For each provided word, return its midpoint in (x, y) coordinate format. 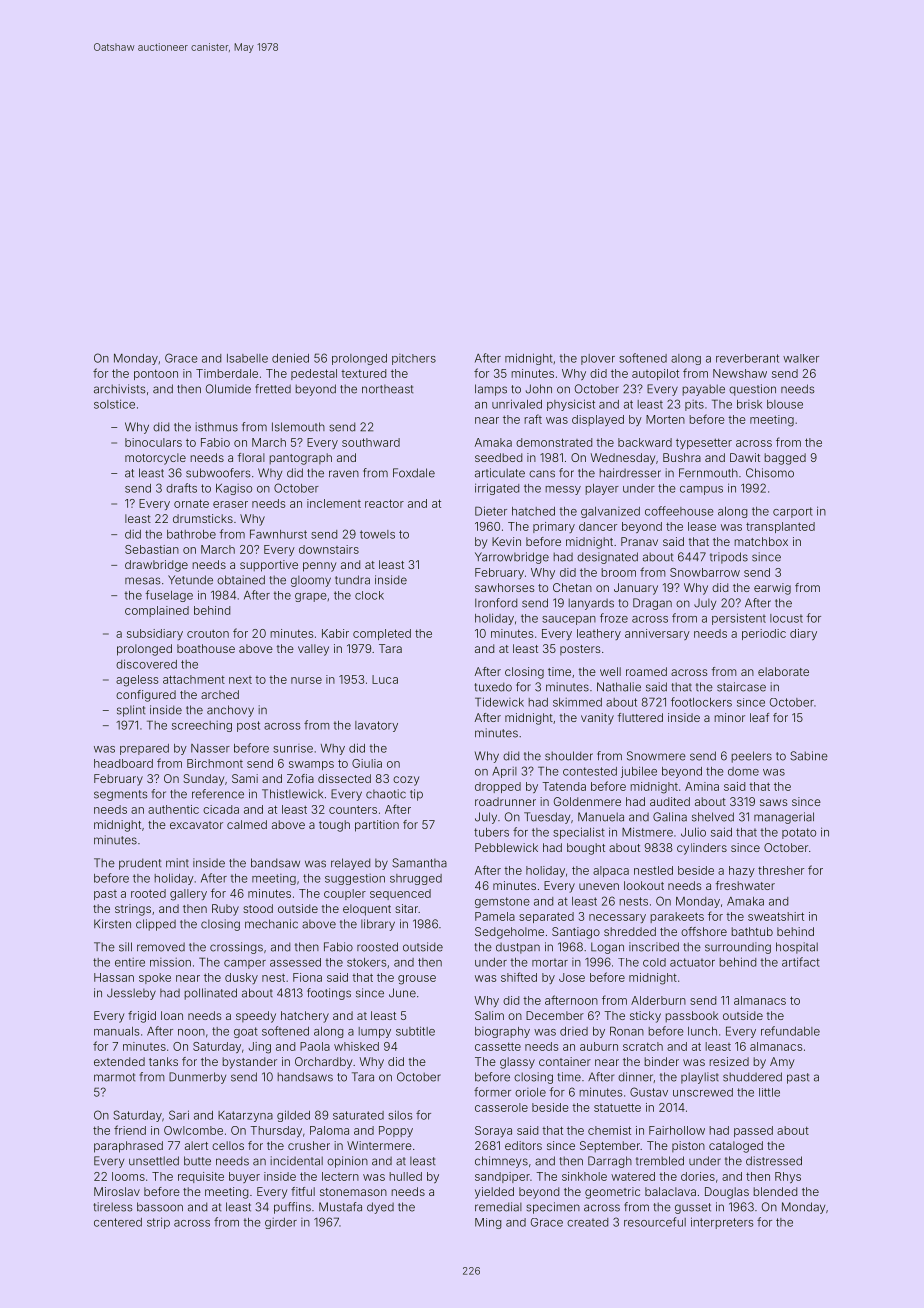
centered (118, 1222)
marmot (114, 1077)
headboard (123, 763)
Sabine (809, 756)
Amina (702, 786)
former (492, 1092)
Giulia (367, 763)
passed (753, 1131)
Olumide (228, 389)
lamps (491, 390)
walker (801, 358)
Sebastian (152, 549)
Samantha (419, 863)
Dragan (652, 604)
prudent (140, 864)
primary (554, 527)
